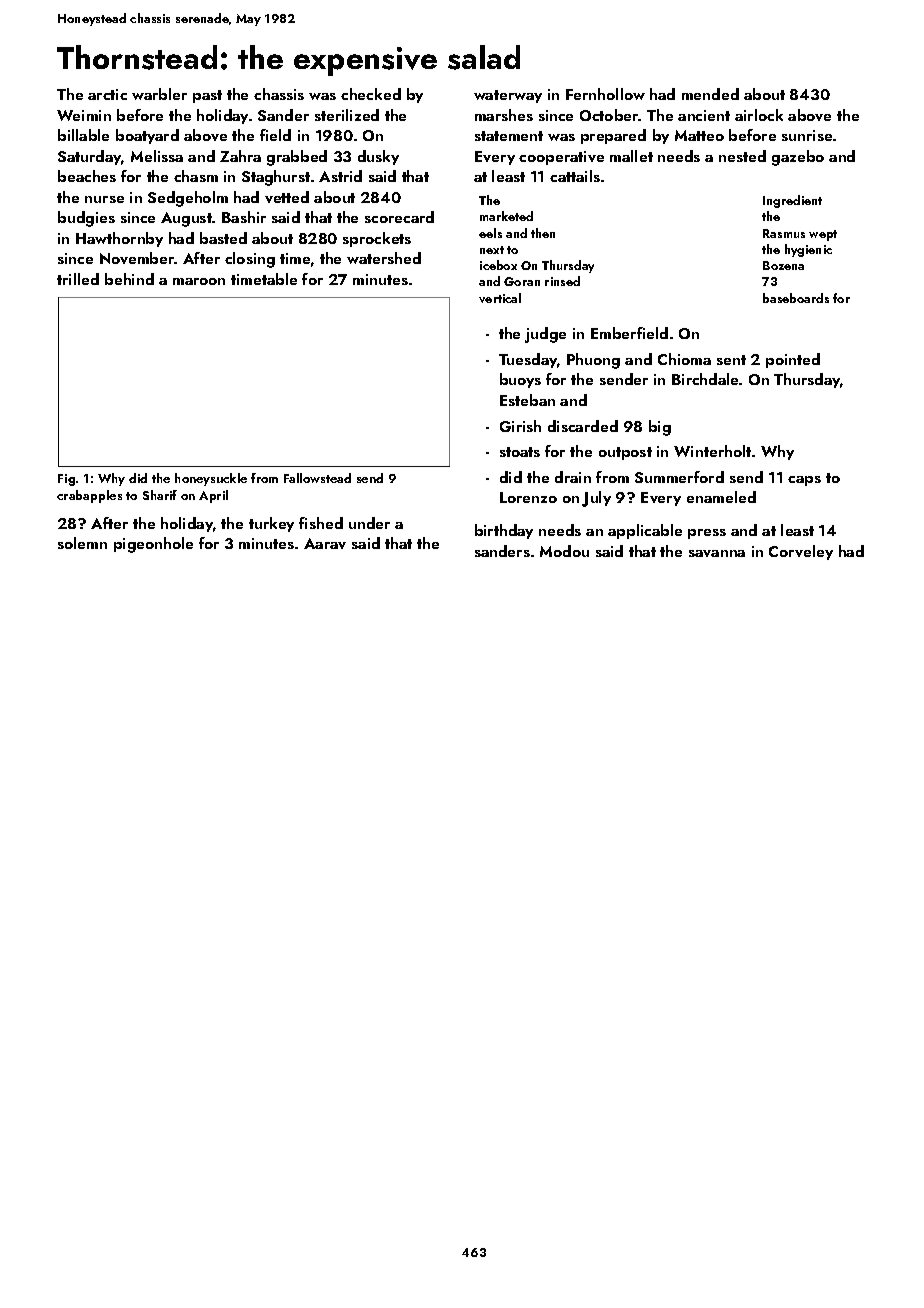 This document has height=1308, width=924. Describe the element at coordinates (199, 281) in the document. I see `maroon` at that location.
